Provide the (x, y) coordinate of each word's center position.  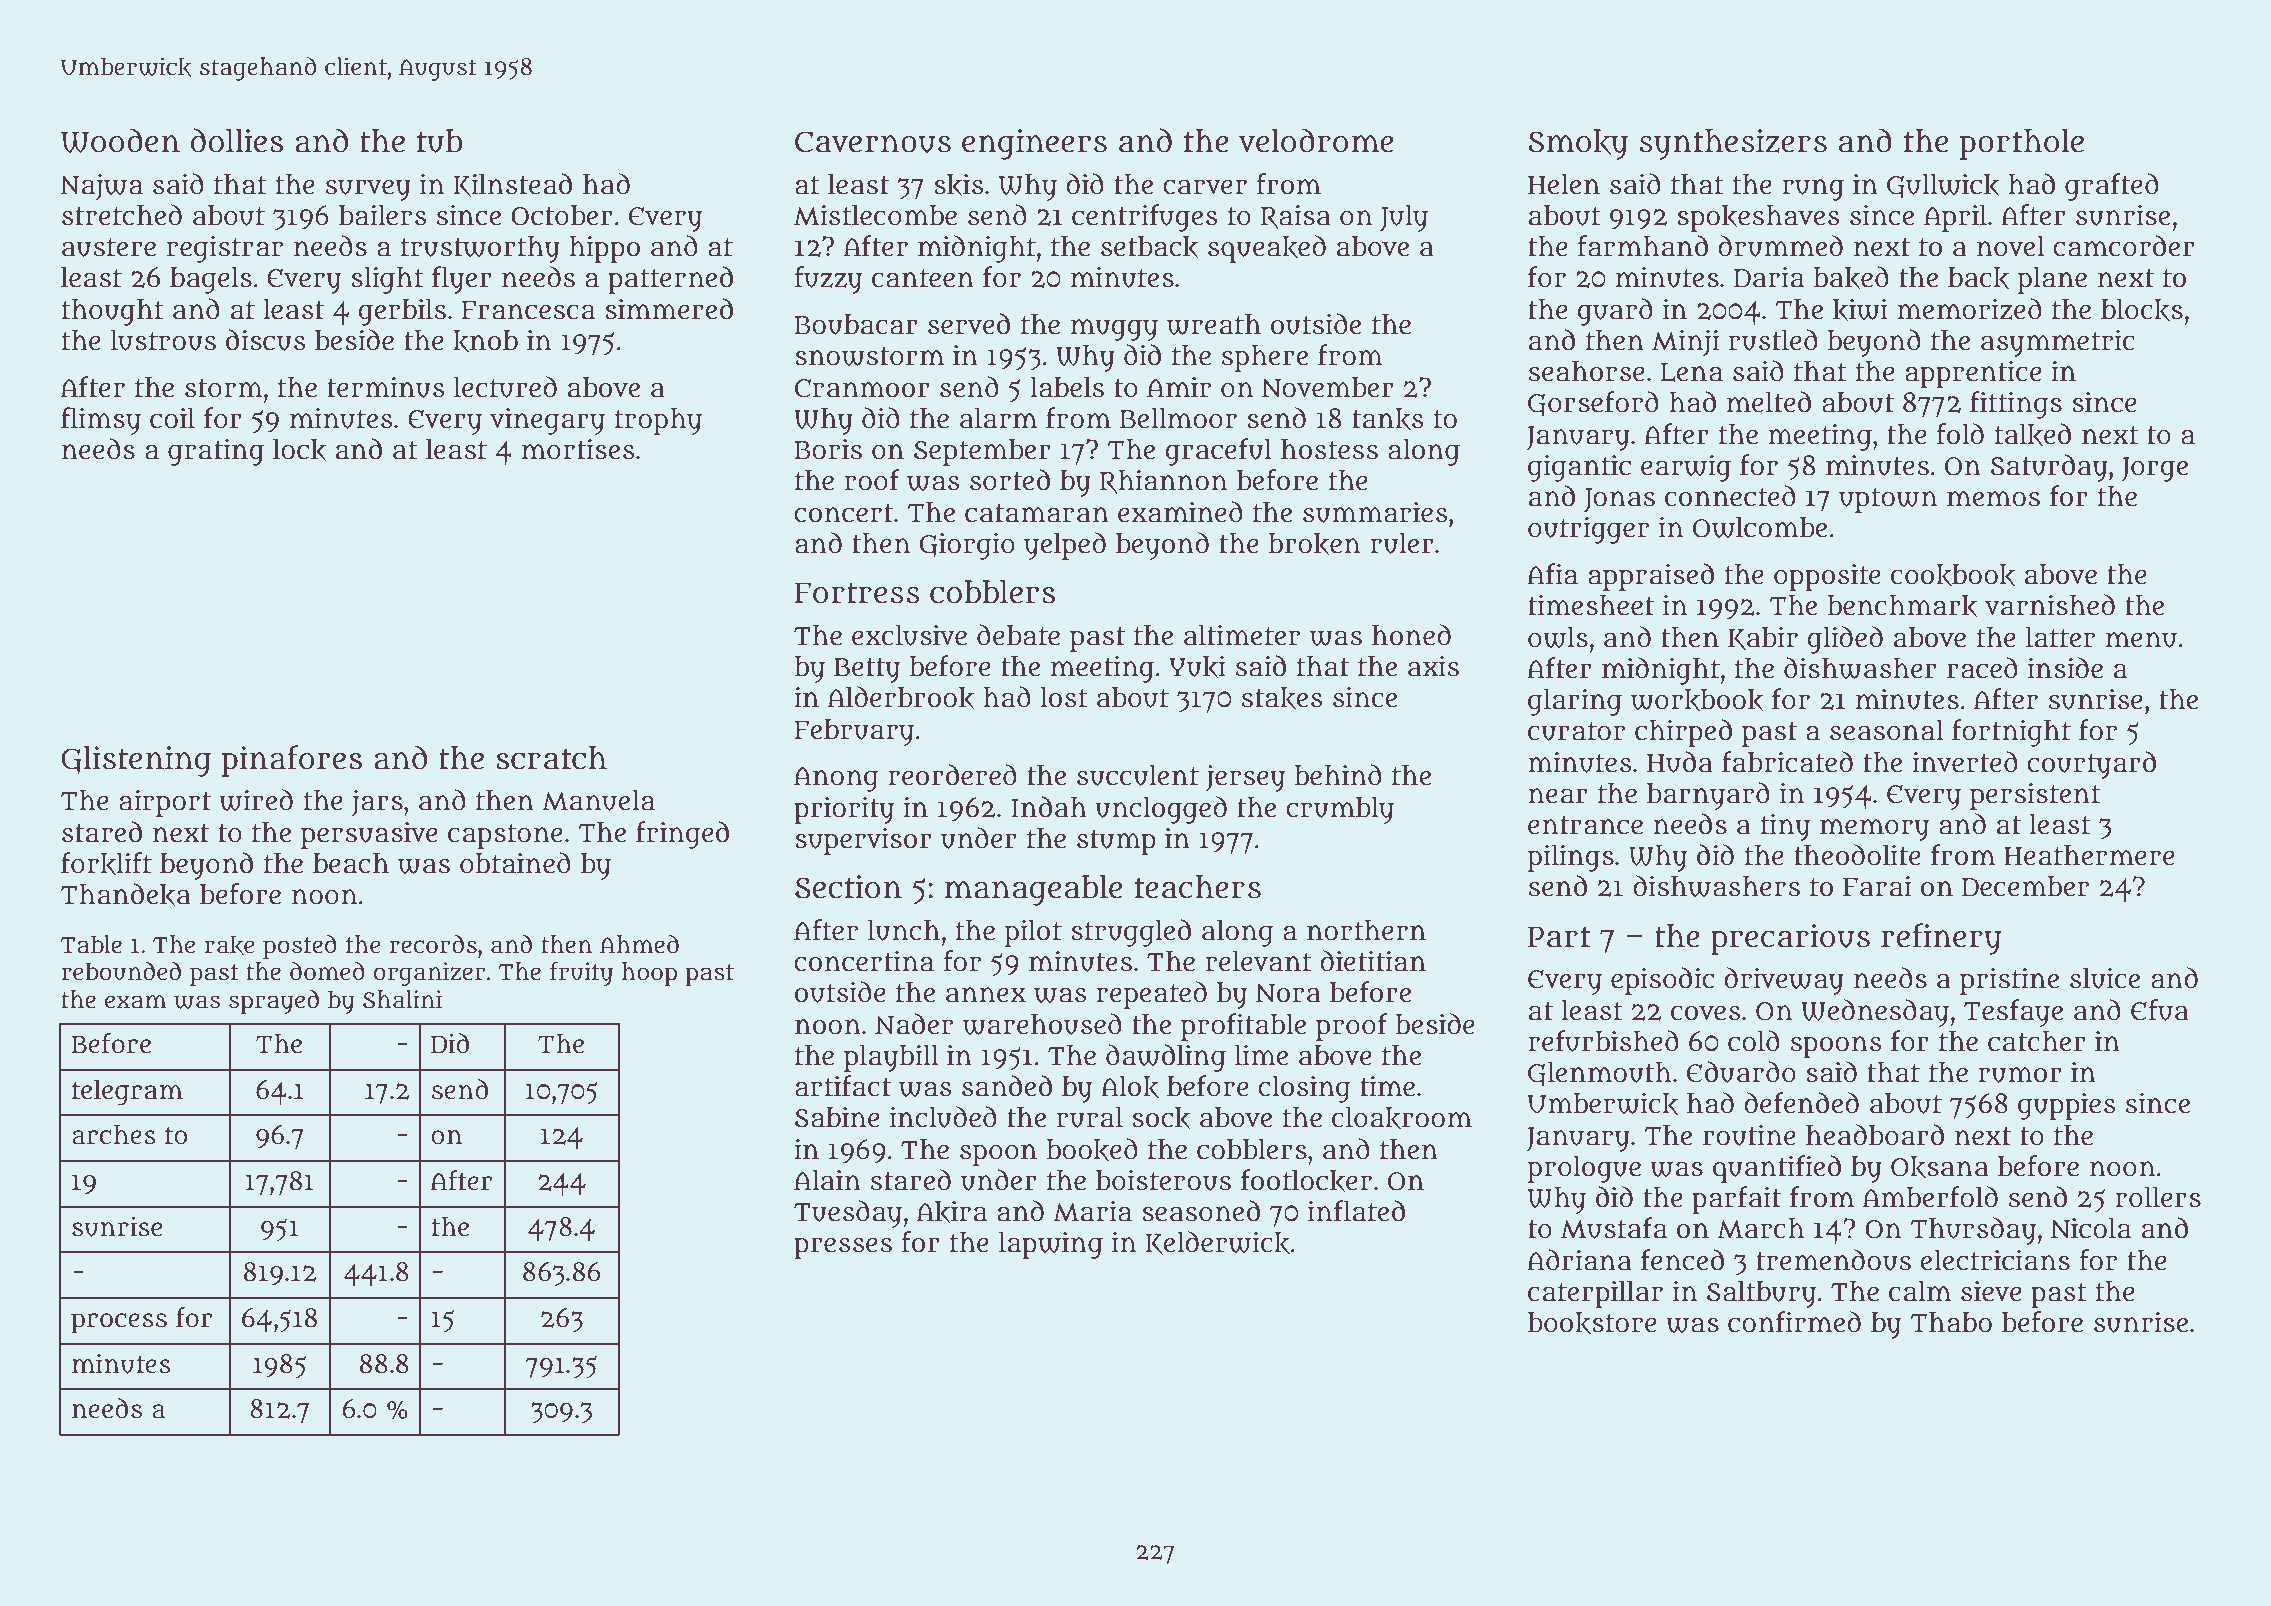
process (119, 1323)
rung (1813, 190)
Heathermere (2089, 855)
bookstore (1592, 1323)
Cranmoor (862, 388)
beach (351, 863)
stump (1116, 842)
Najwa (101, 187)
